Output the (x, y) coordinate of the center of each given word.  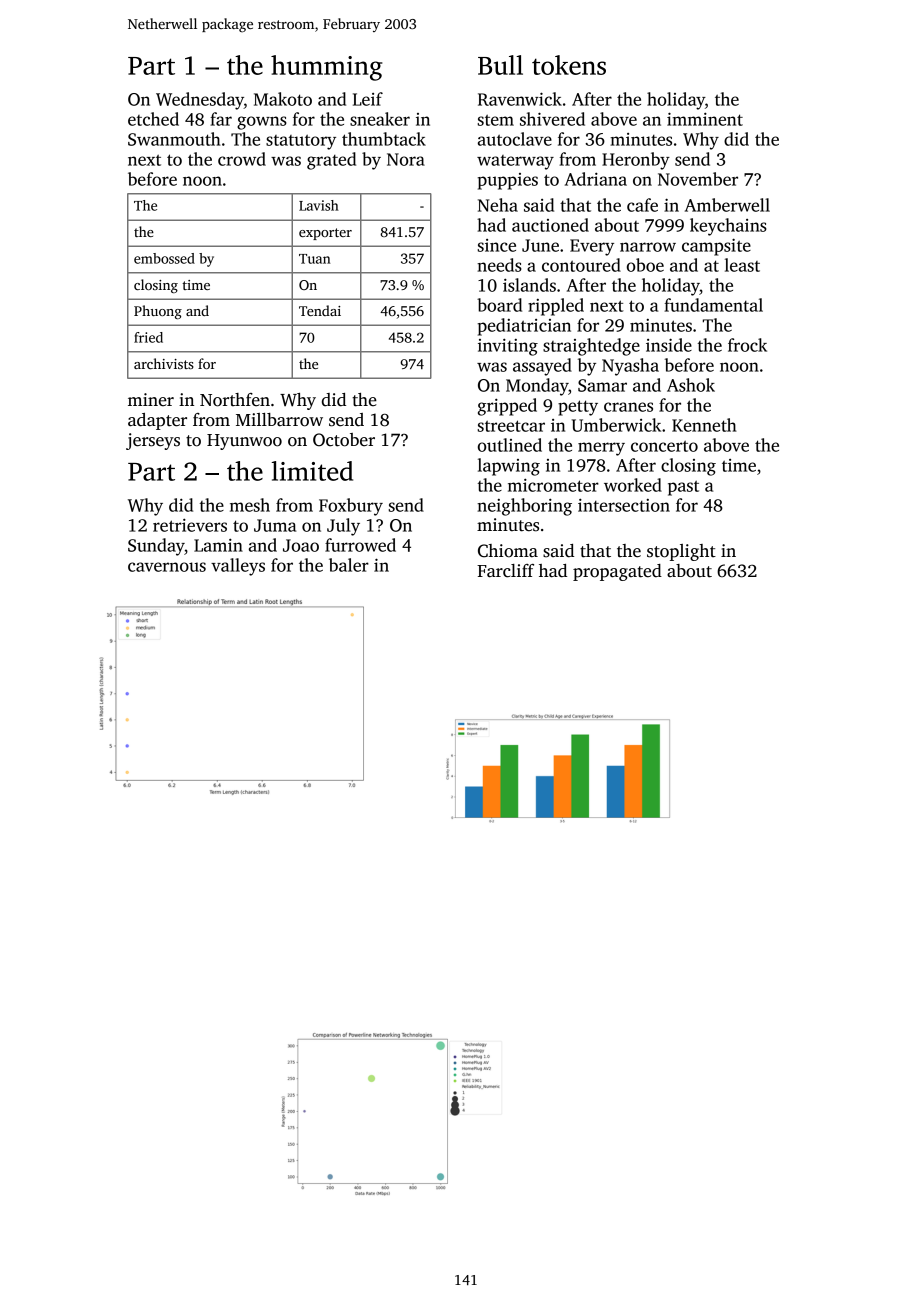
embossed (164, 258)
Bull (500, 65)
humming (326, 68)
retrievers (190, 525)
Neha (498, 205)
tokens (569, 65)
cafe (642, 205)
